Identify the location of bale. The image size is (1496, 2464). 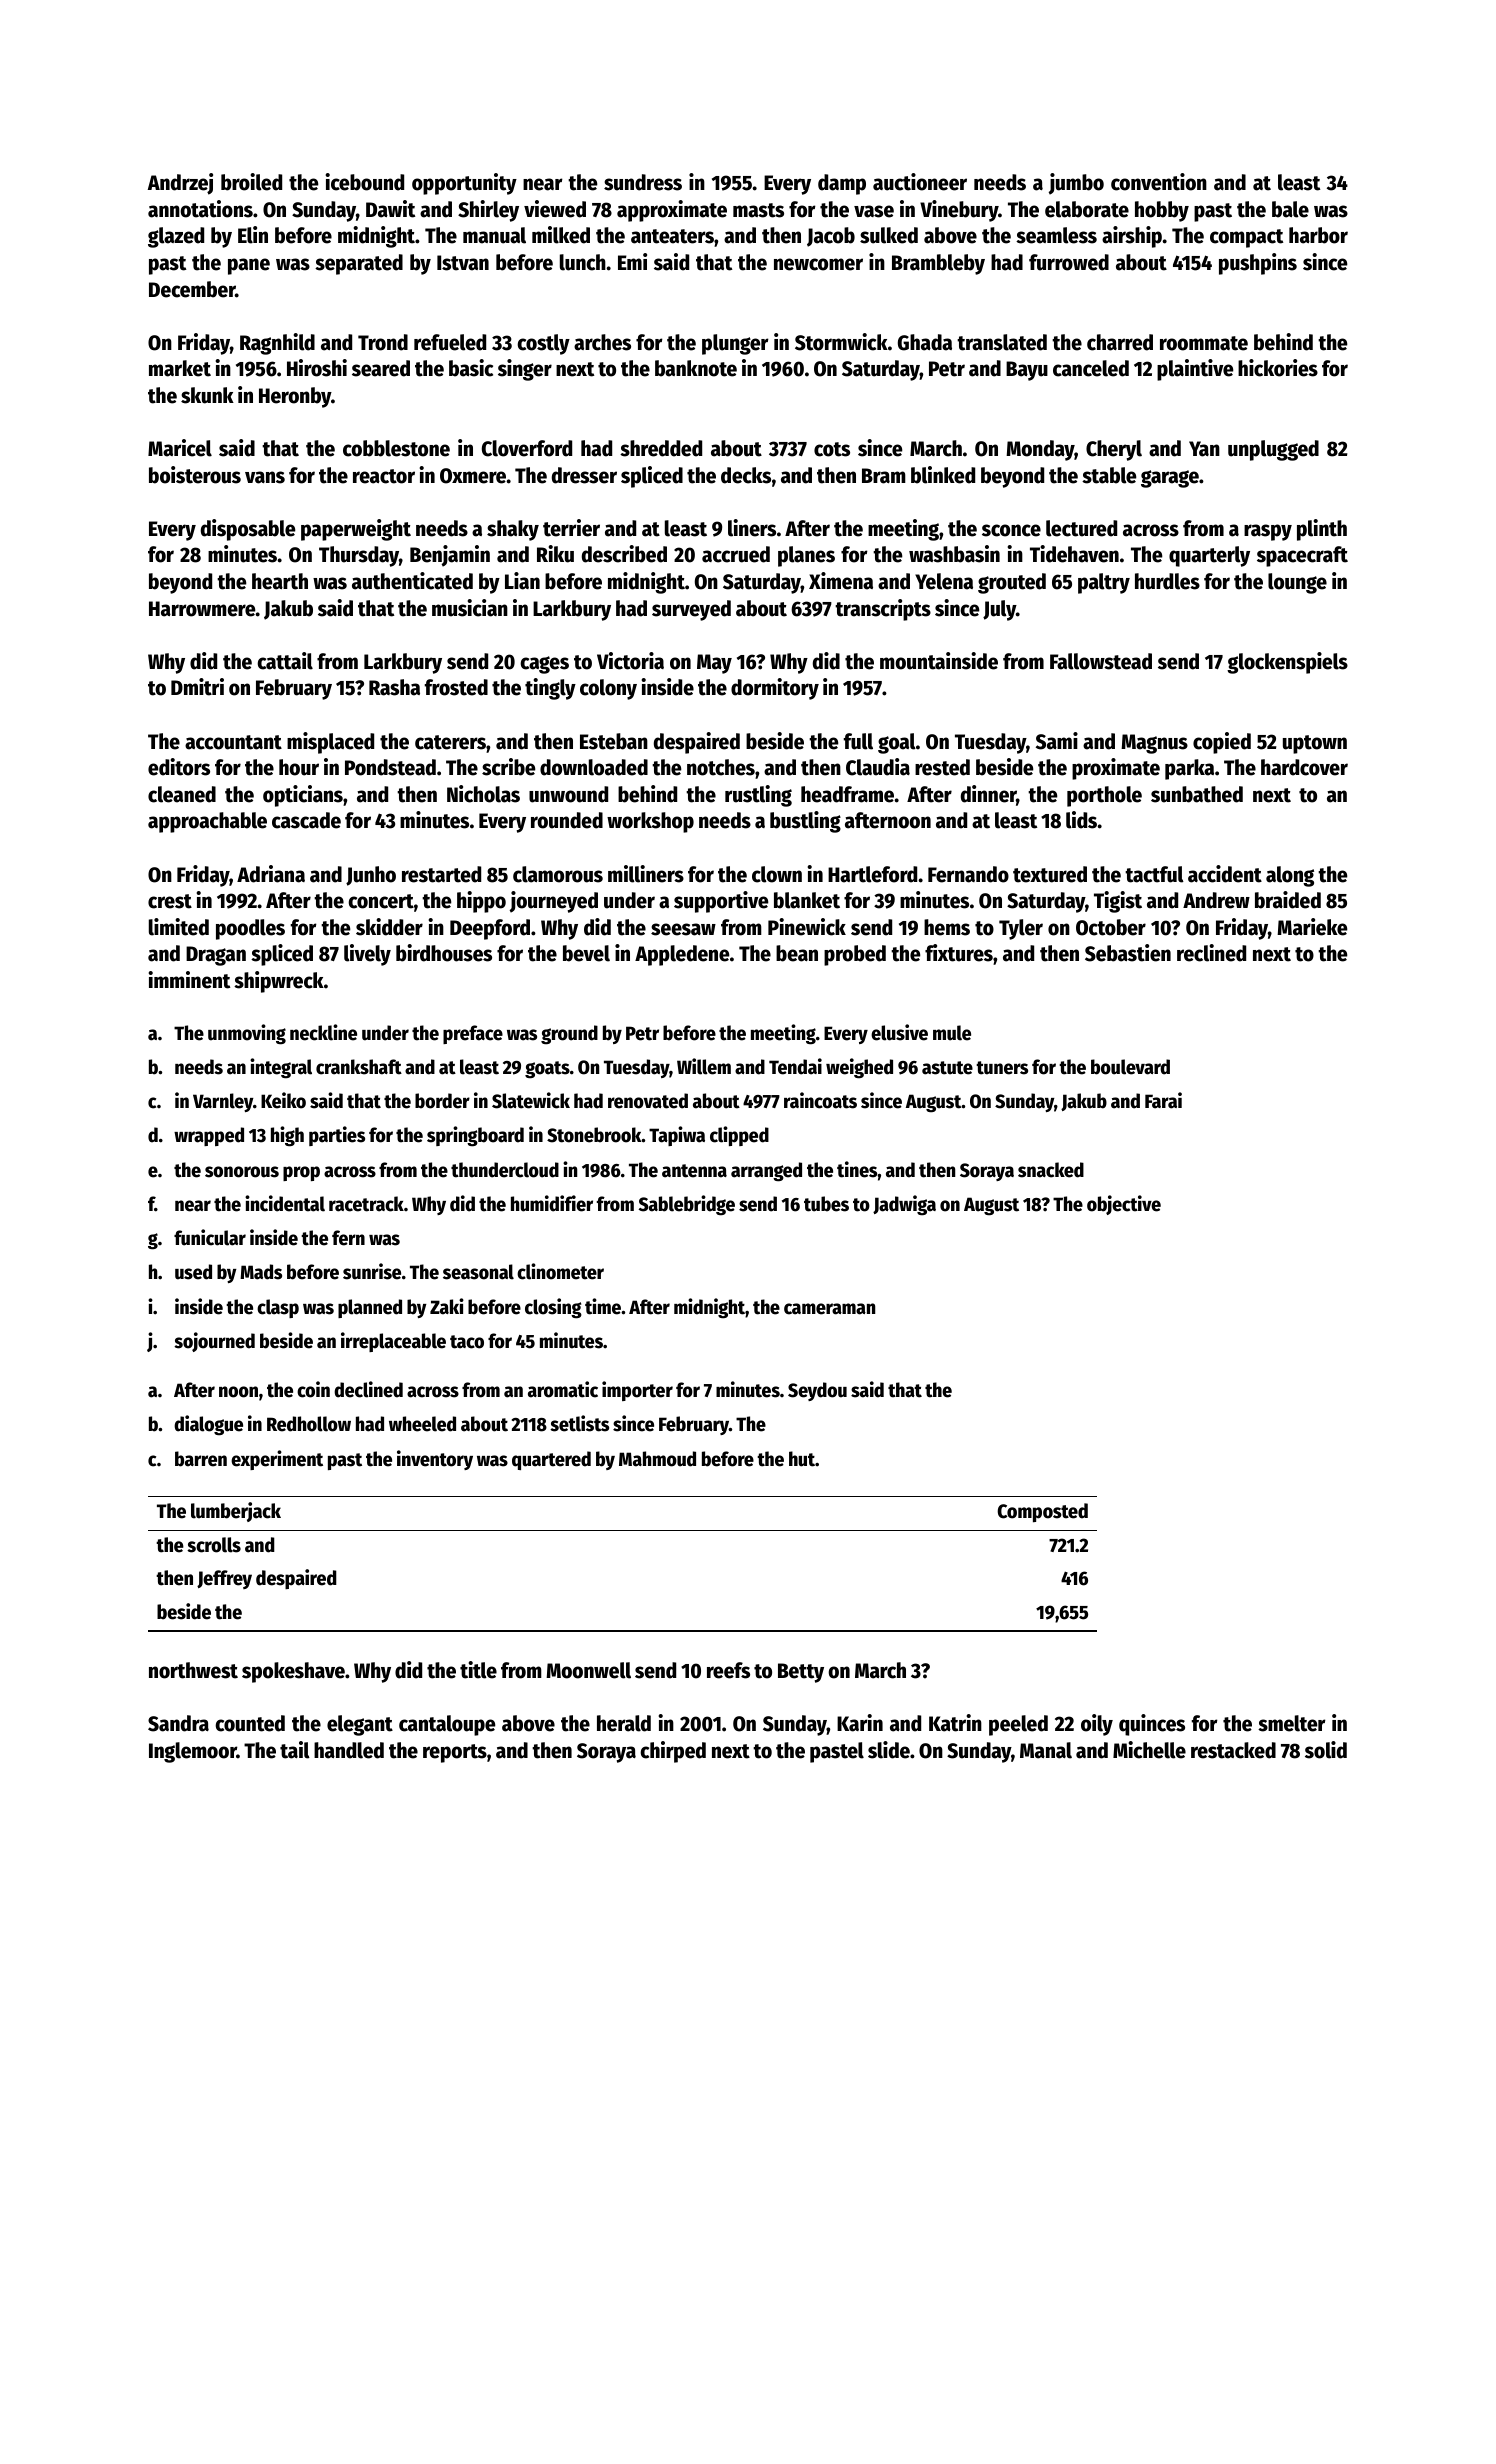
(1290, 209).
